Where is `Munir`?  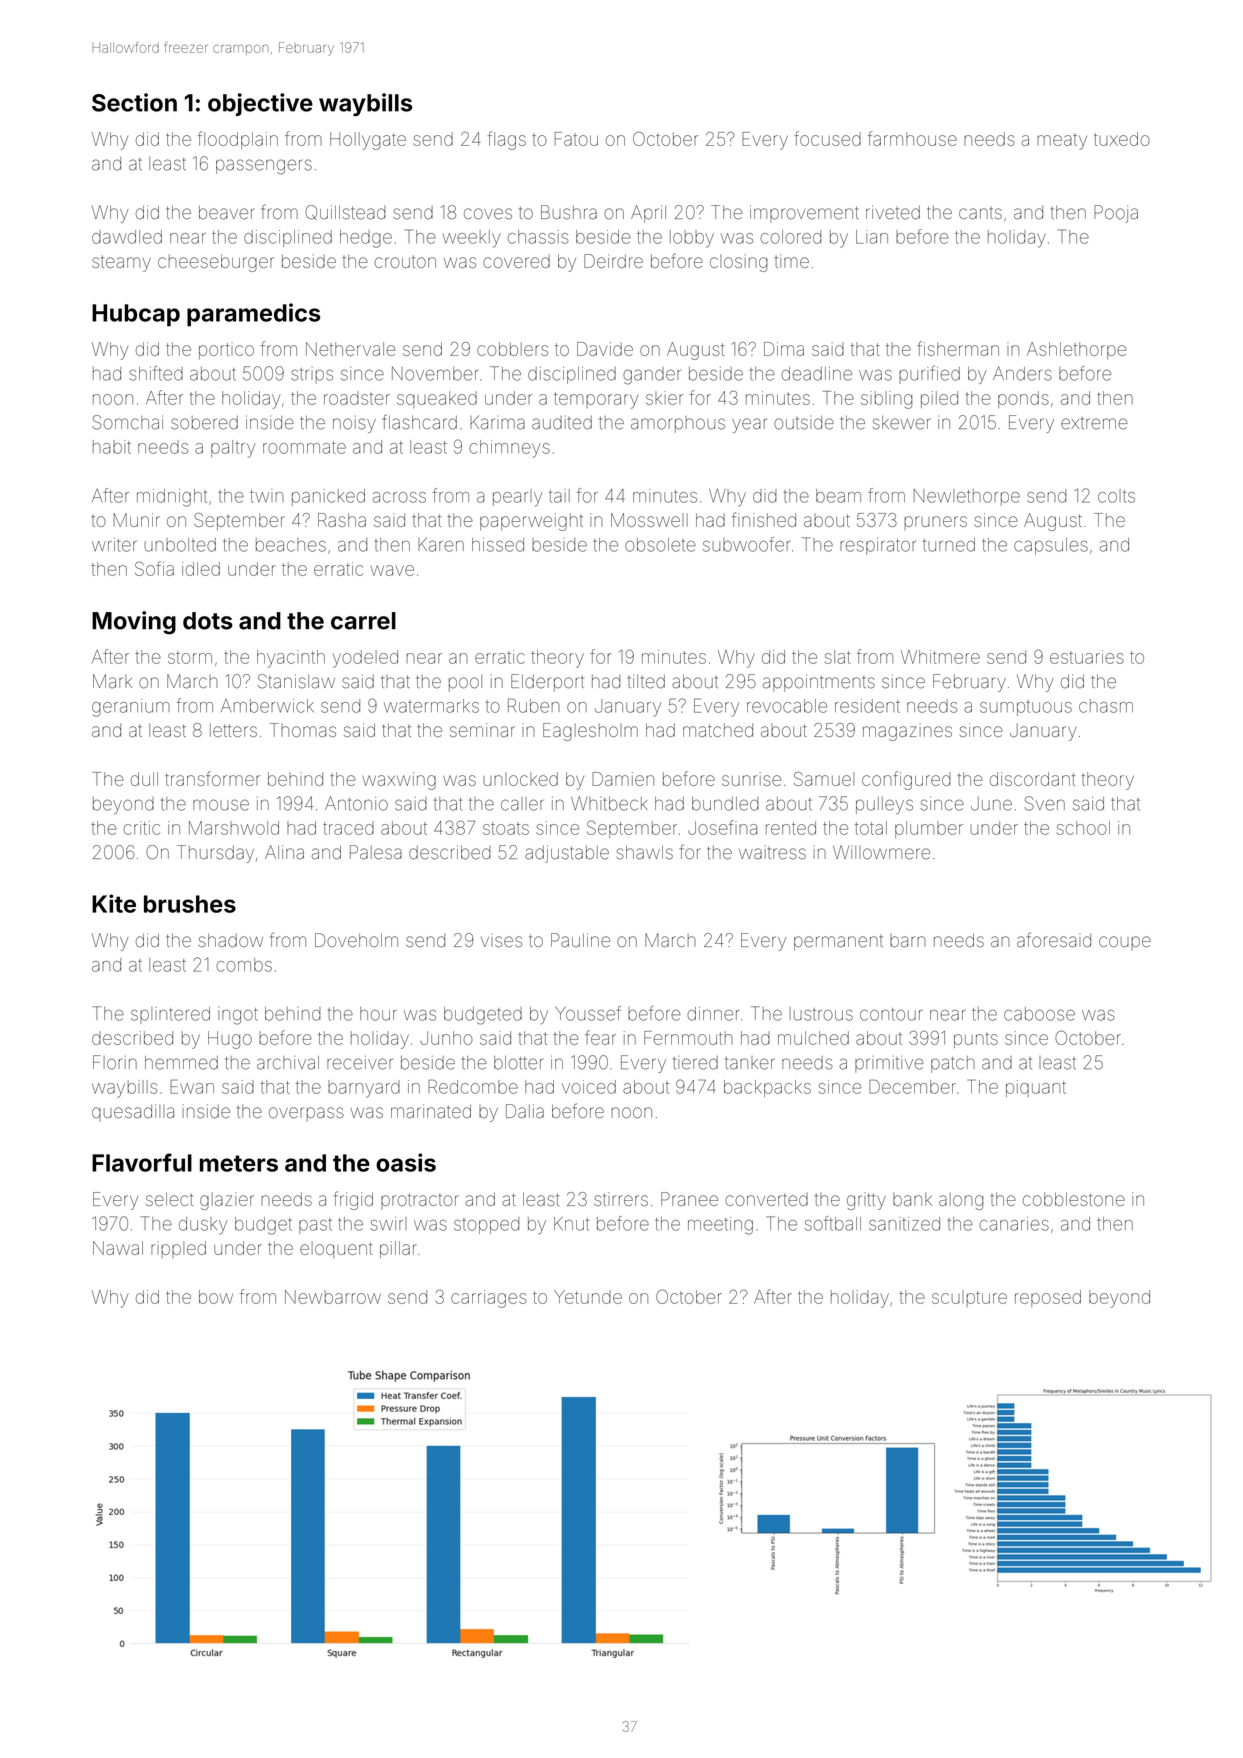 Munir is located at coordinates (137, 520).
